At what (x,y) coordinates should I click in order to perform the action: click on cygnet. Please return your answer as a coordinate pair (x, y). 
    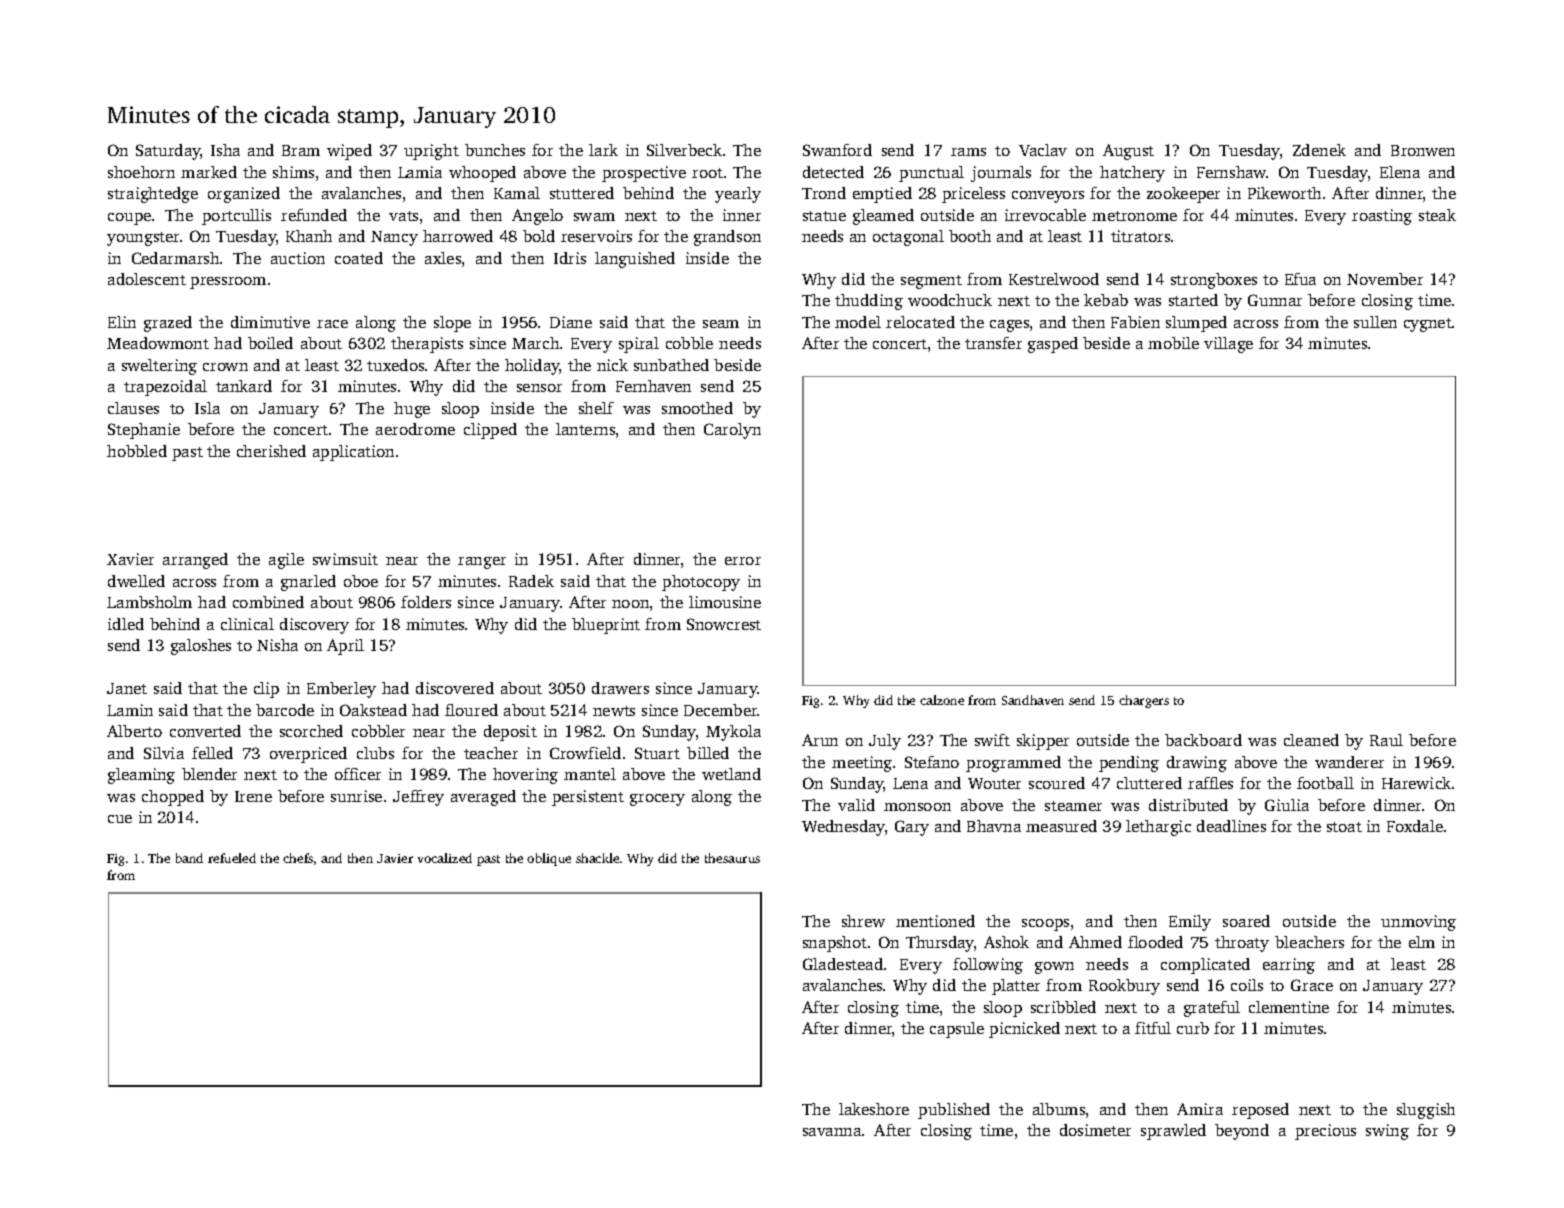
    Looking at the image, I should click on (1428, 325).
